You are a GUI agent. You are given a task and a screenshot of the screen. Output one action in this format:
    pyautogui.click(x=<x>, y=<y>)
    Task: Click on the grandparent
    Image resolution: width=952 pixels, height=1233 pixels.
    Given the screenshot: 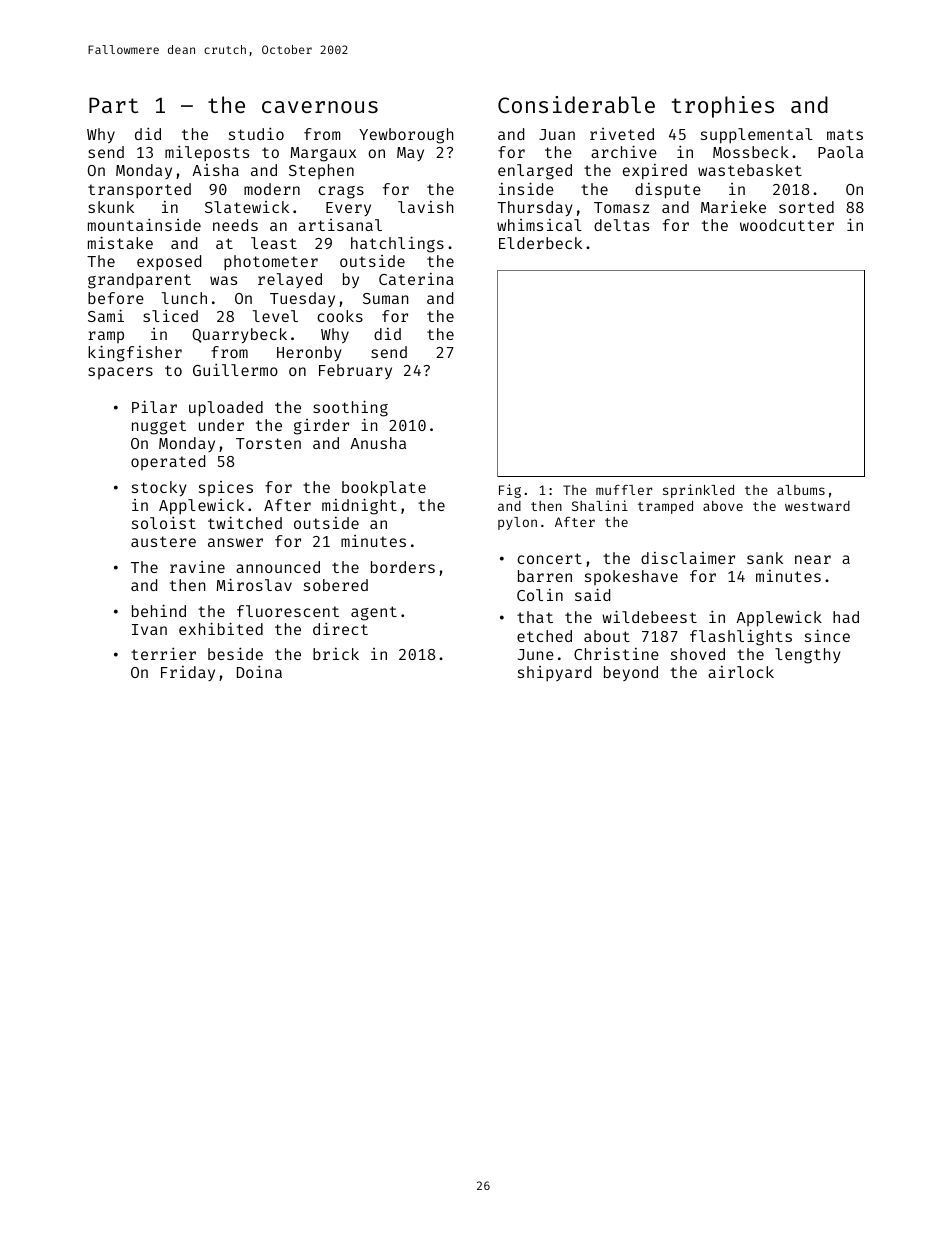 What is the action you would take?
    pyautogui.click(x=139, y=281)
